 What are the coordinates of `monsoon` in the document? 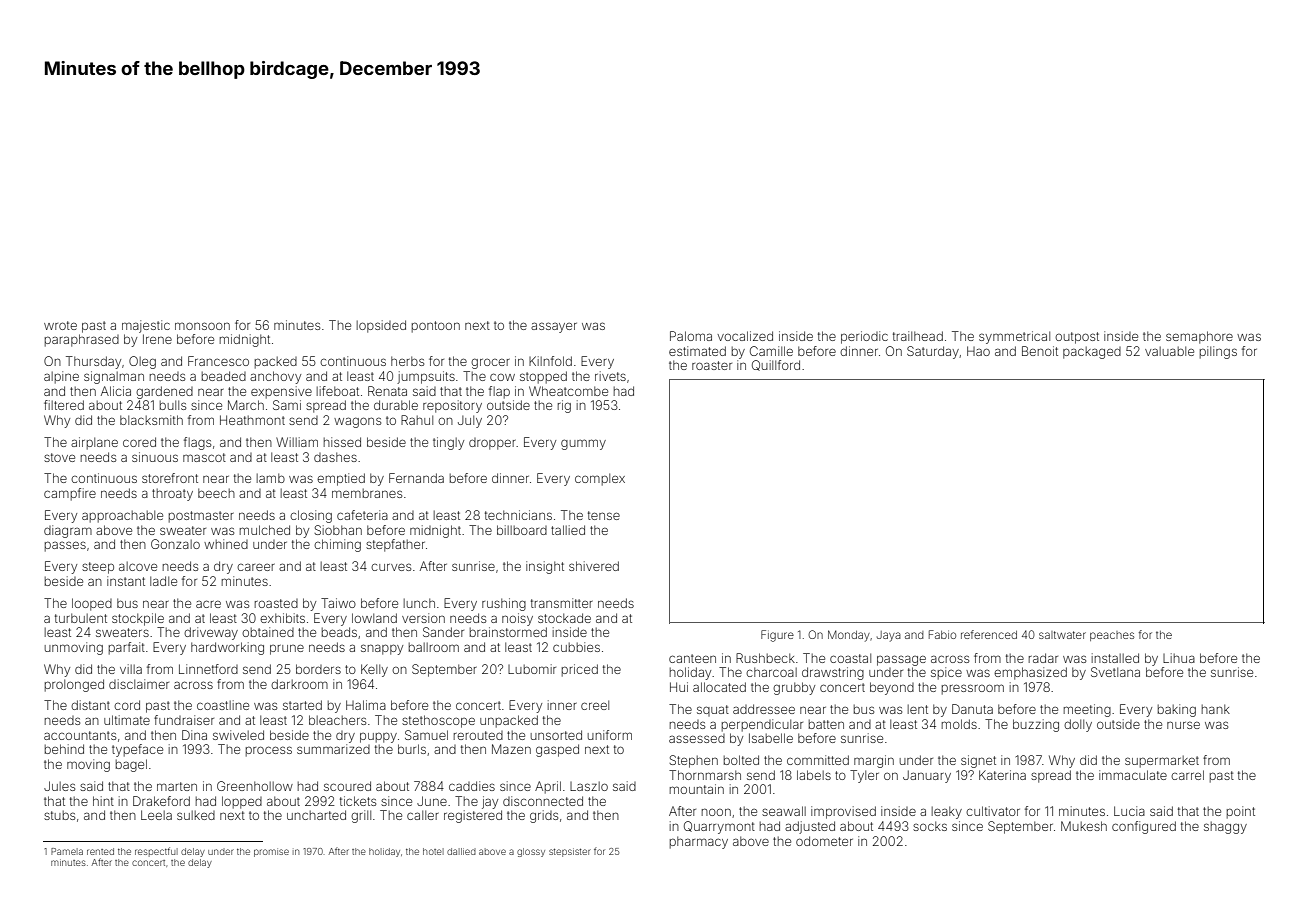 It's located at (202, 326).
